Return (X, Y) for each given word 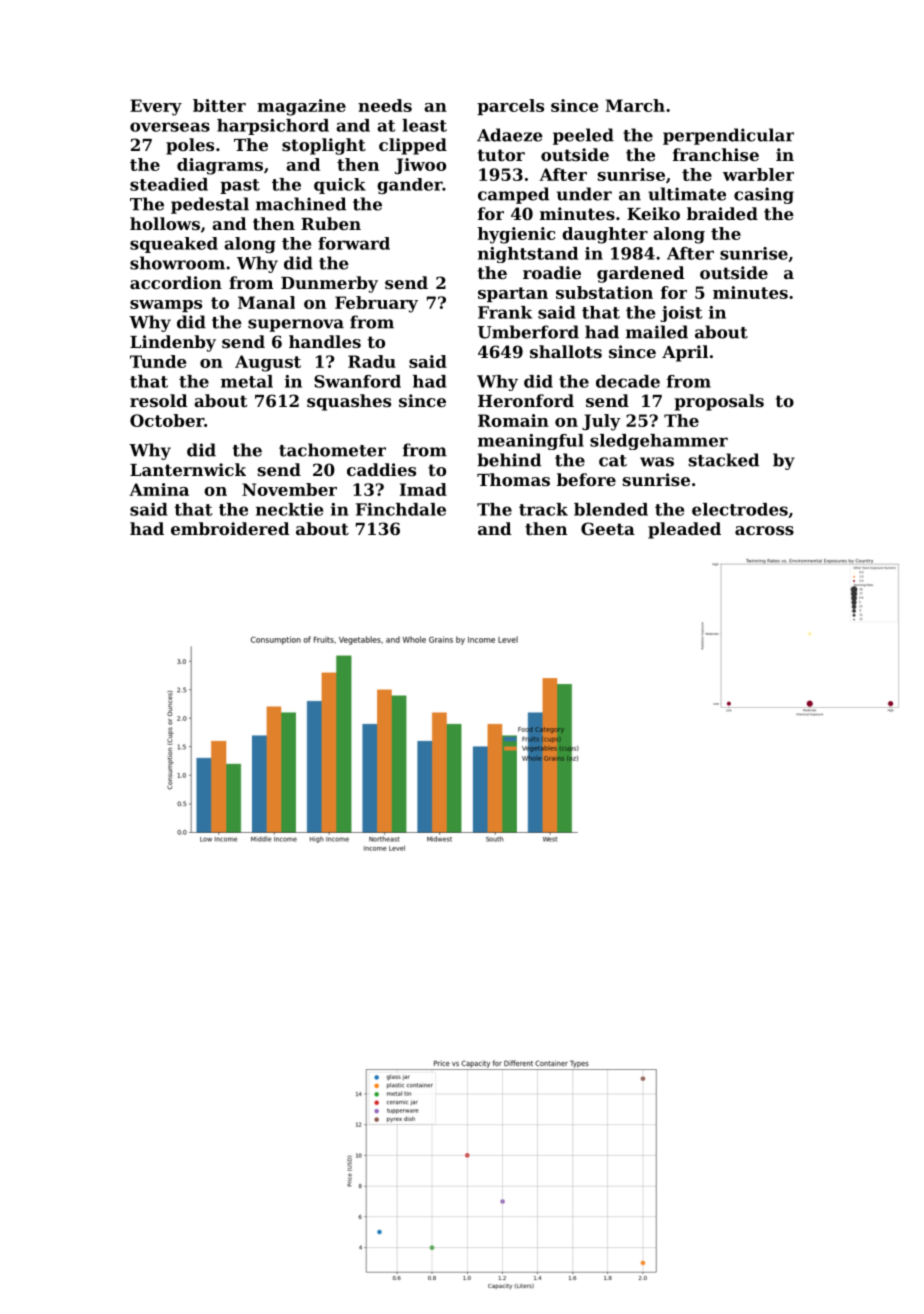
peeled (583, 136)
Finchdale (401, 509)
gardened (641, 274)
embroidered (230, 528)
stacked (724, 460)
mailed (657, 332)
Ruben (331, 223)
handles (325, 341)
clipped (413, 146)
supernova (296, 325)
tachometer (332, 450)
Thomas (513, 479)
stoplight (324, 146)
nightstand (528, 255)
